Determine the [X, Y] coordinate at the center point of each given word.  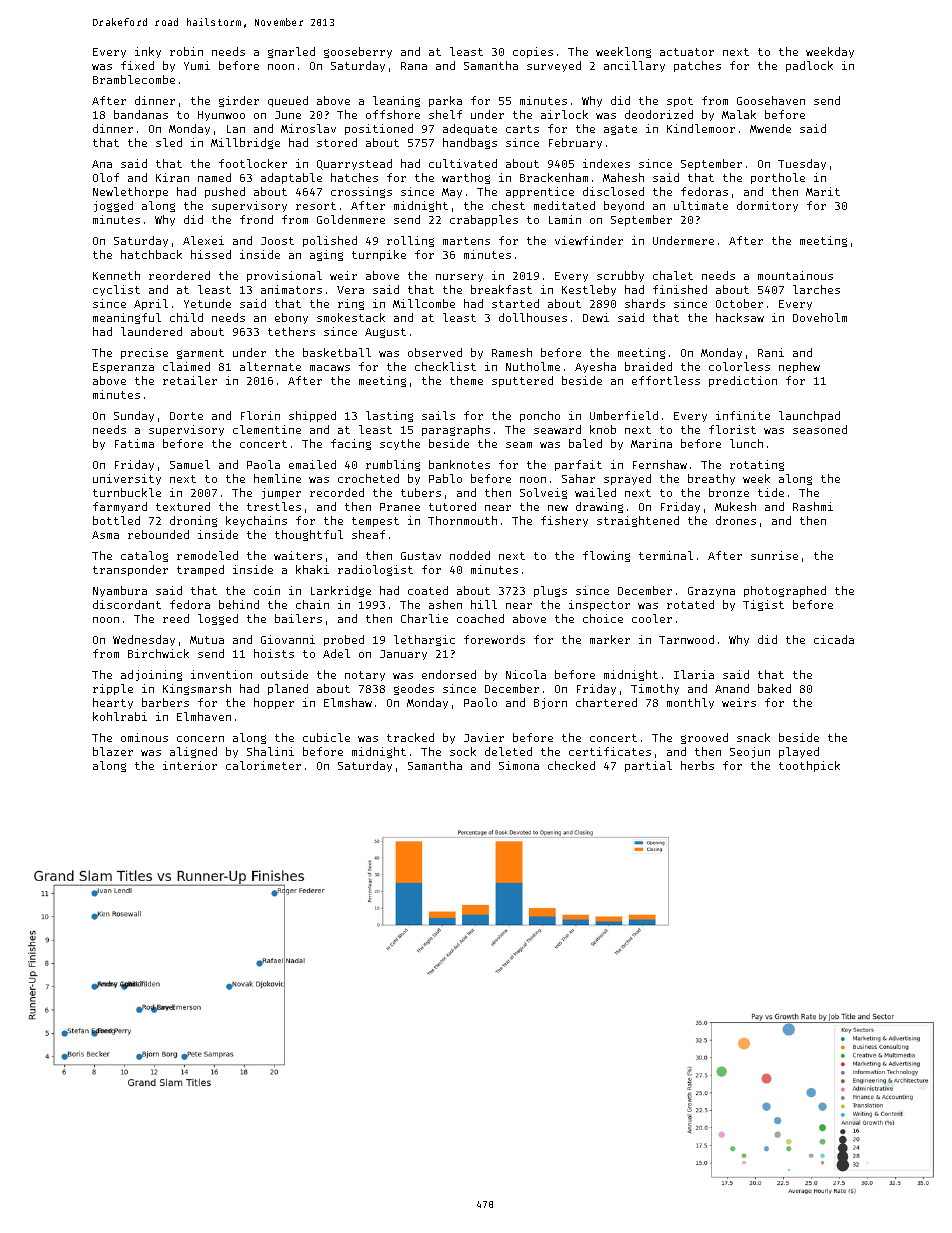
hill [484, 604]
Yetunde [207, 303]
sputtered [522, 381]
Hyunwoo [221, 116]
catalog [144, 556]
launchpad [809, 416]
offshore [393, 114]
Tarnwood [686, 639]
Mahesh [623, 177]
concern [200, 739]
